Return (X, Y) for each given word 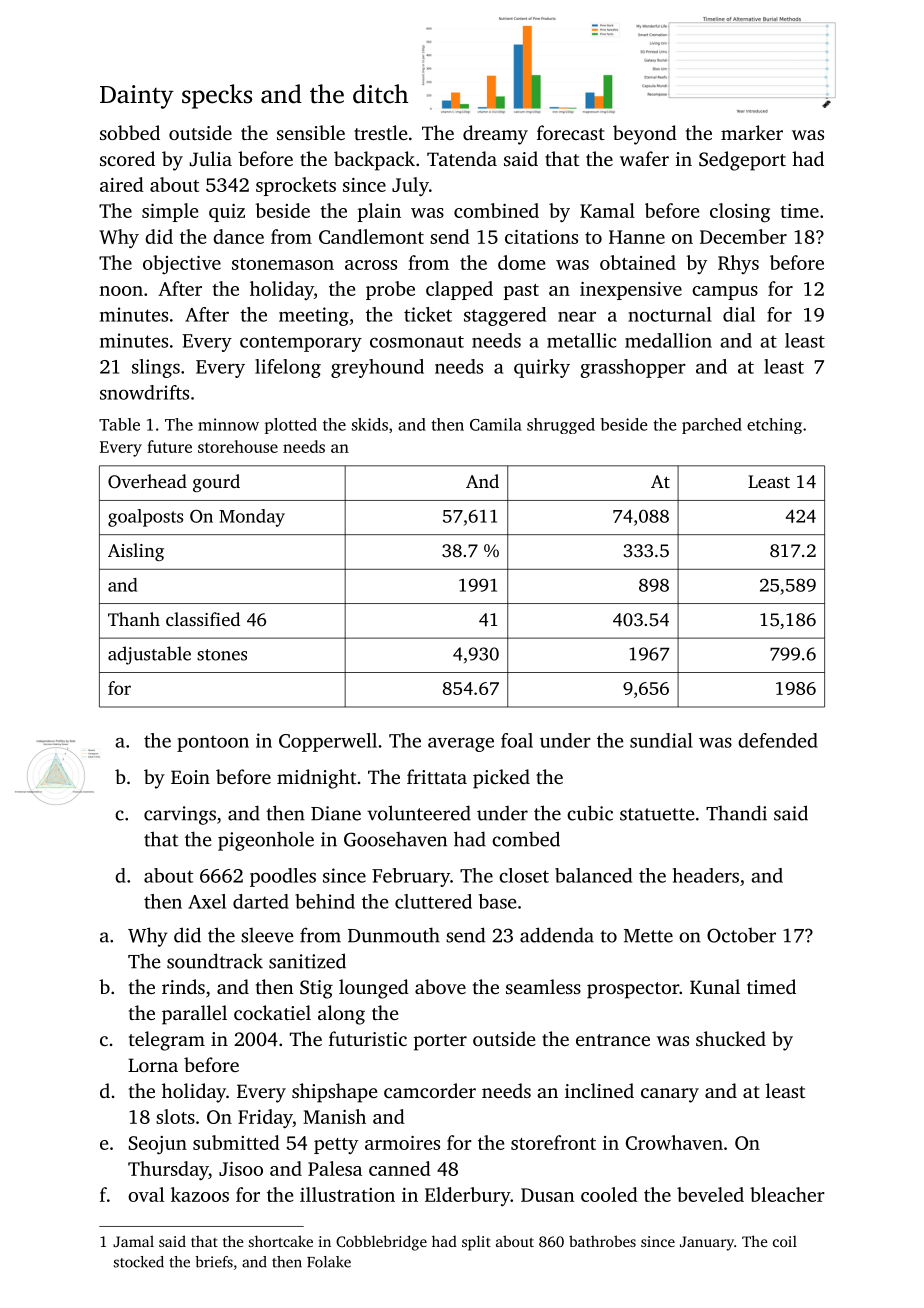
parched (712, 426)
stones (222, 655)
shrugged (561, 426)
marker (752, 132)
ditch (380, 94)
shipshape (335, 1093)
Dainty (137, 97)
